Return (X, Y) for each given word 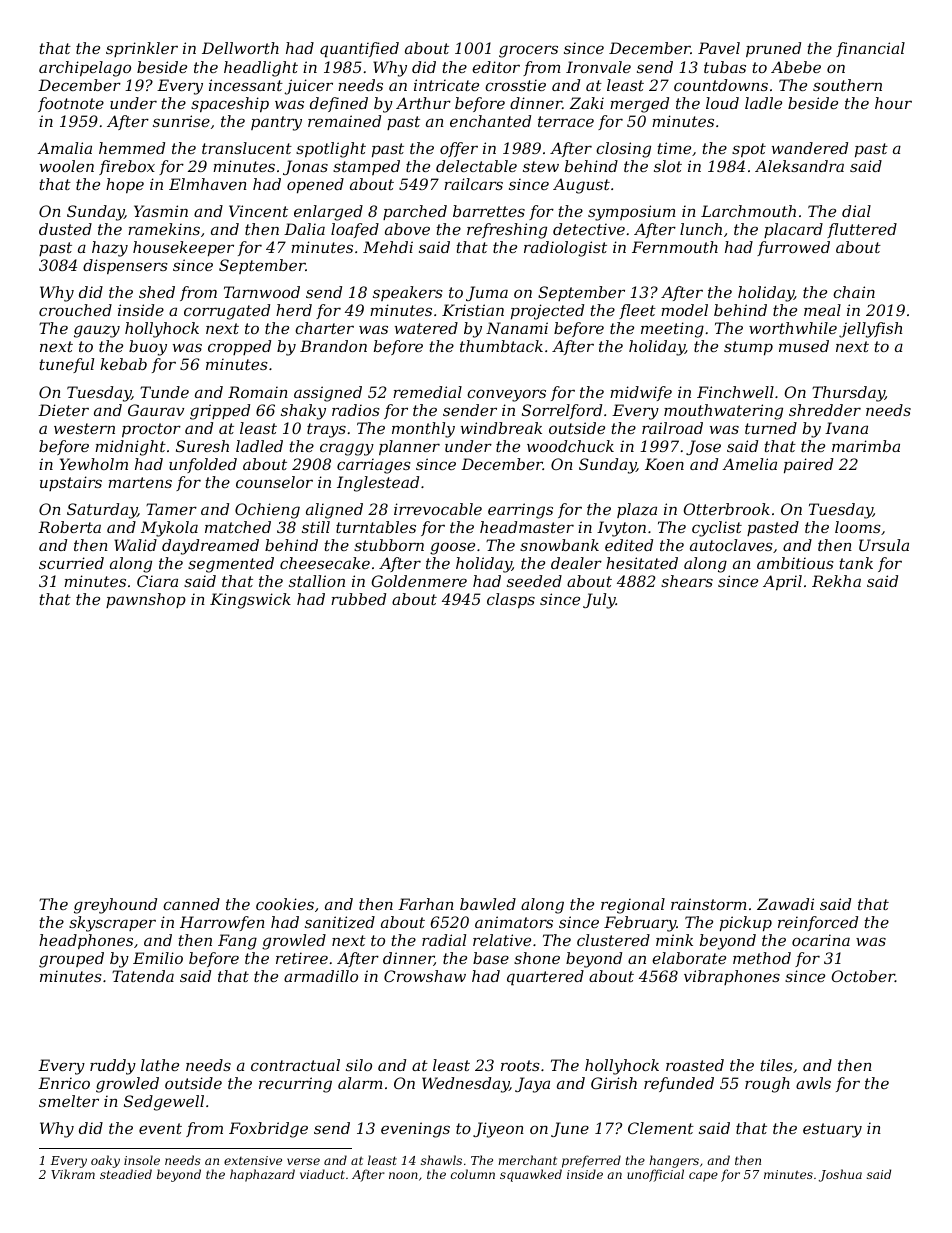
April (782, 582)
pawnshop (146, 600)
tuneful (67, 365)
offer (459, 149)
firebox (127, 167)
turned (771, 428)
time (674, 148)
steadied (126, 1174)
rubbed (358, 599)
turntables (376, 527)
